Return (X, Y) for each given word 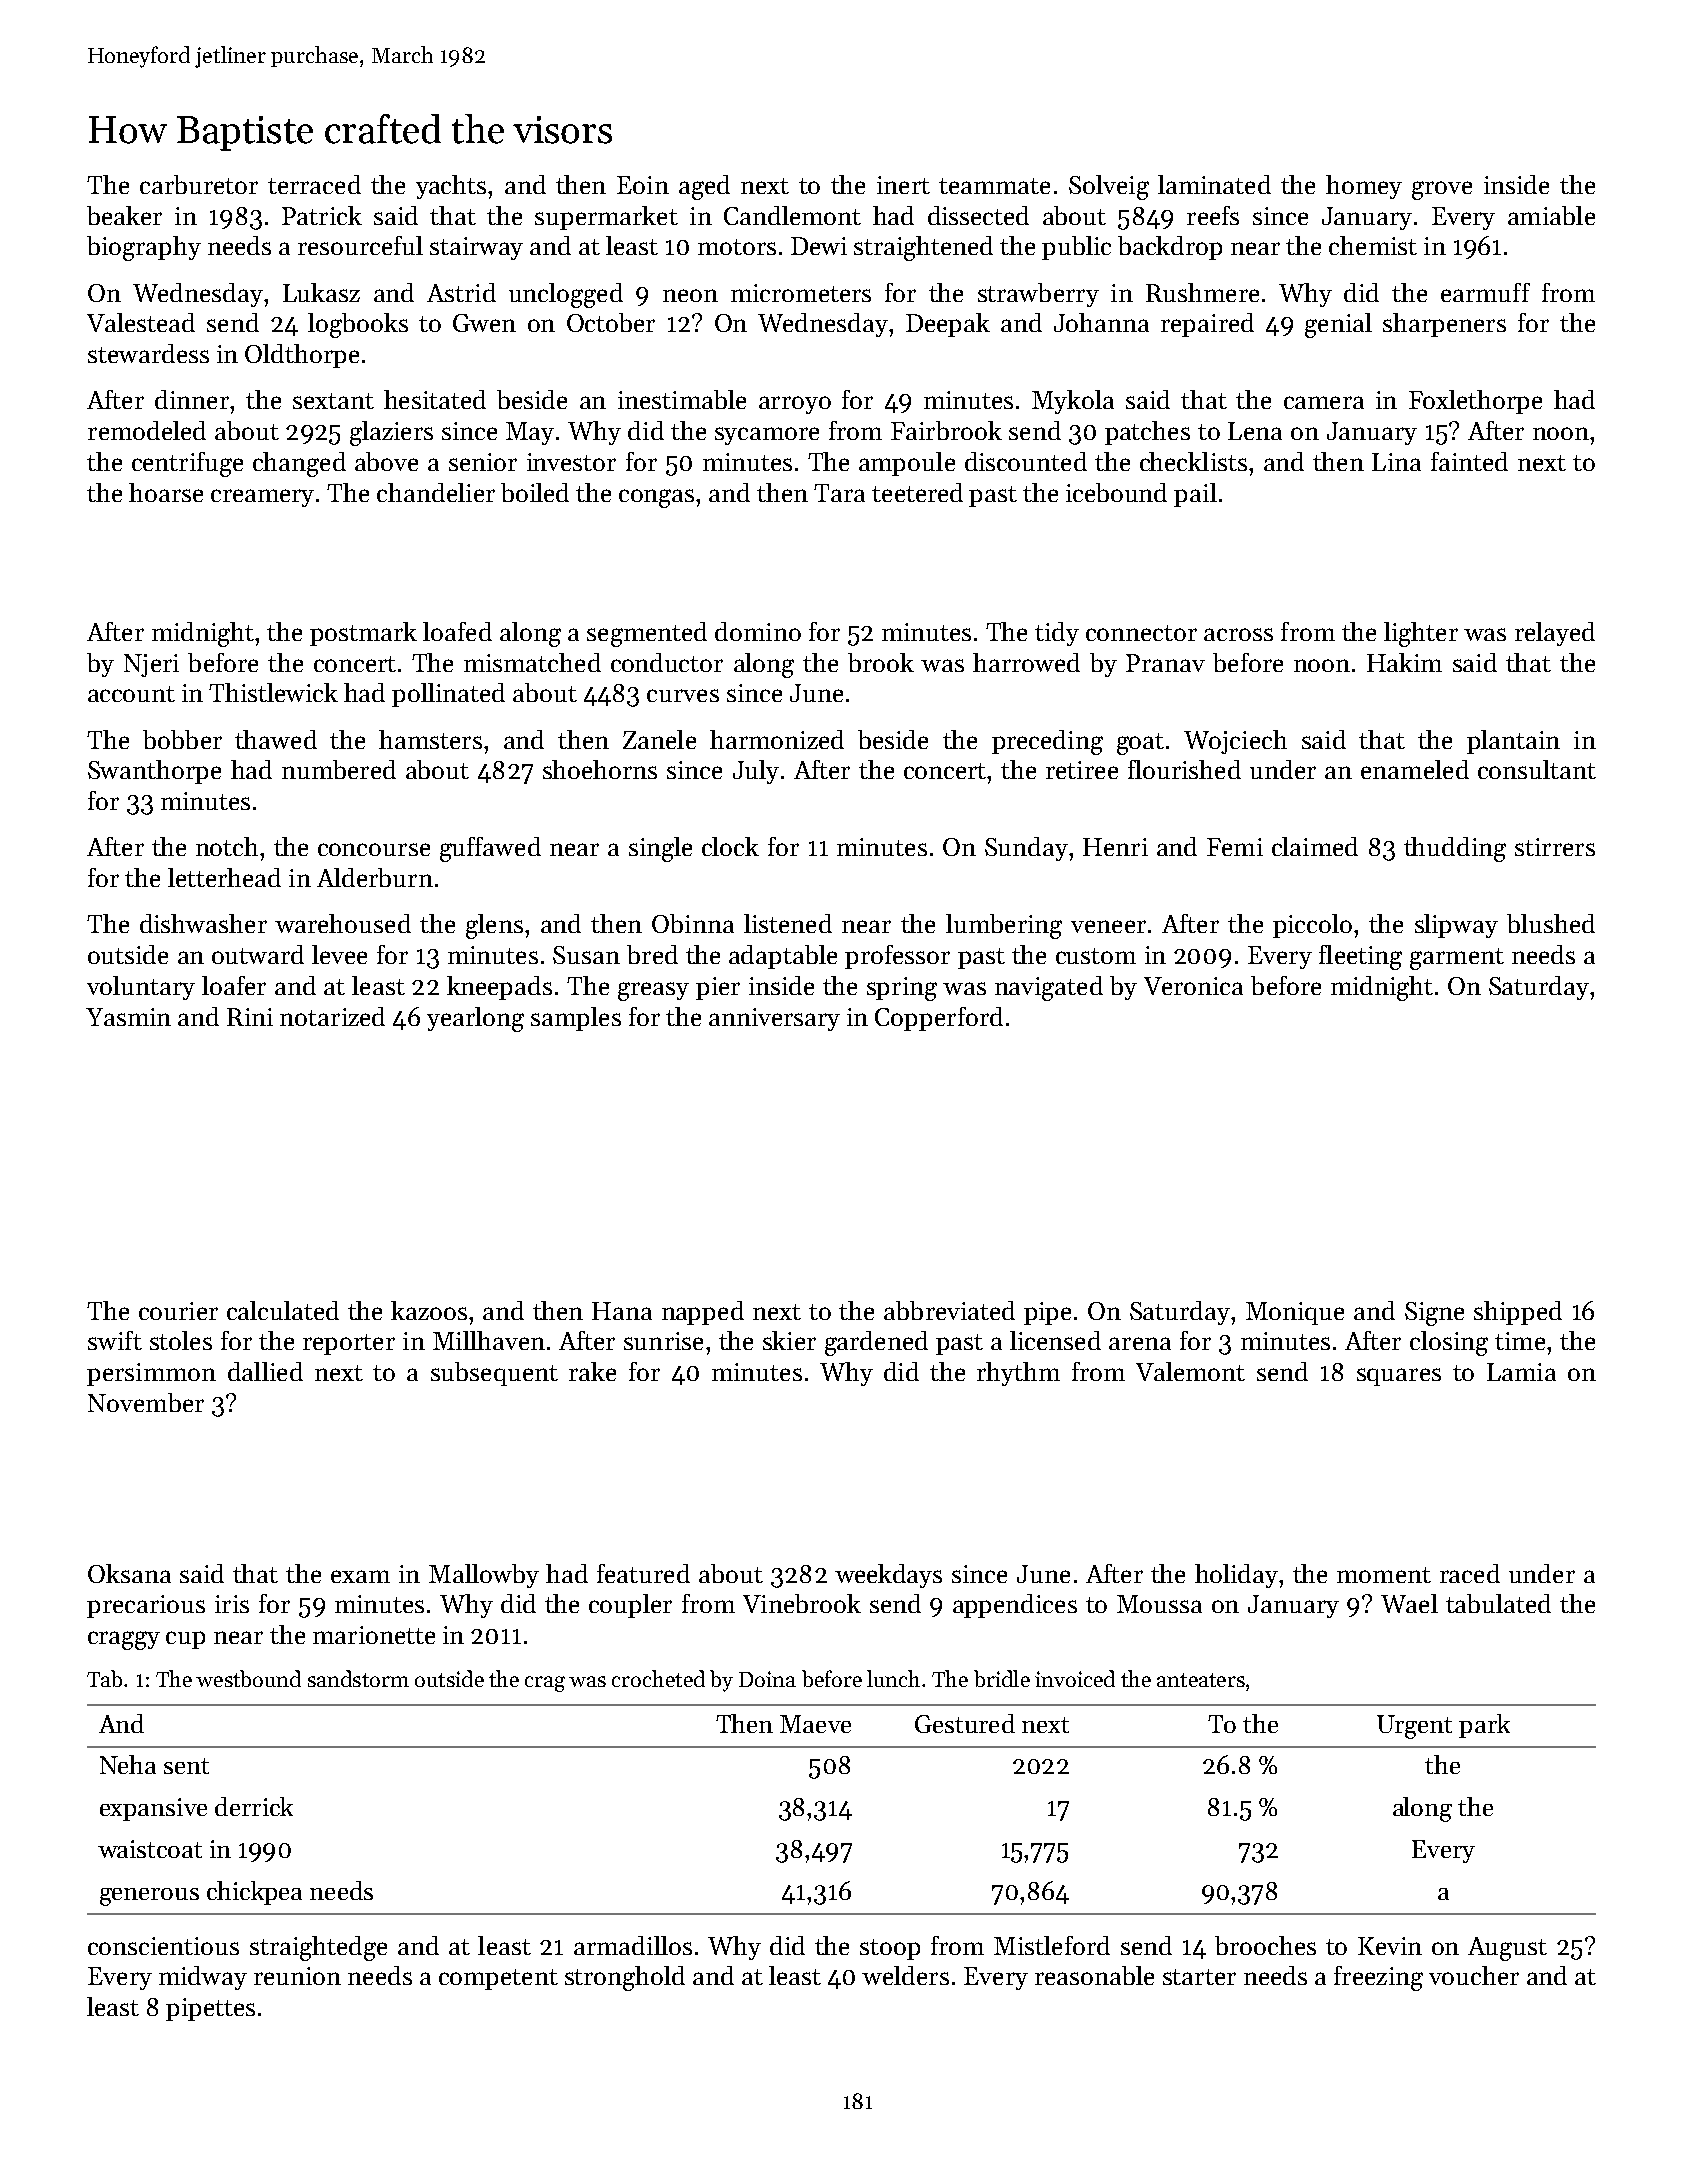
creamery (262, 498)
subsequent (494, 1374)
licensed (1055, 1340)
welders (905, 1975)
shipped (1518, 1313)
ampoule (907, 464)
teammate (994, 186)
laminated (1214, 184)
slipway (1456, 926)
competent (498, 1979)
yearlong (475, 1019)
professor (897, 957)
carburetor (199, 184)
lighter (1421, 634)
